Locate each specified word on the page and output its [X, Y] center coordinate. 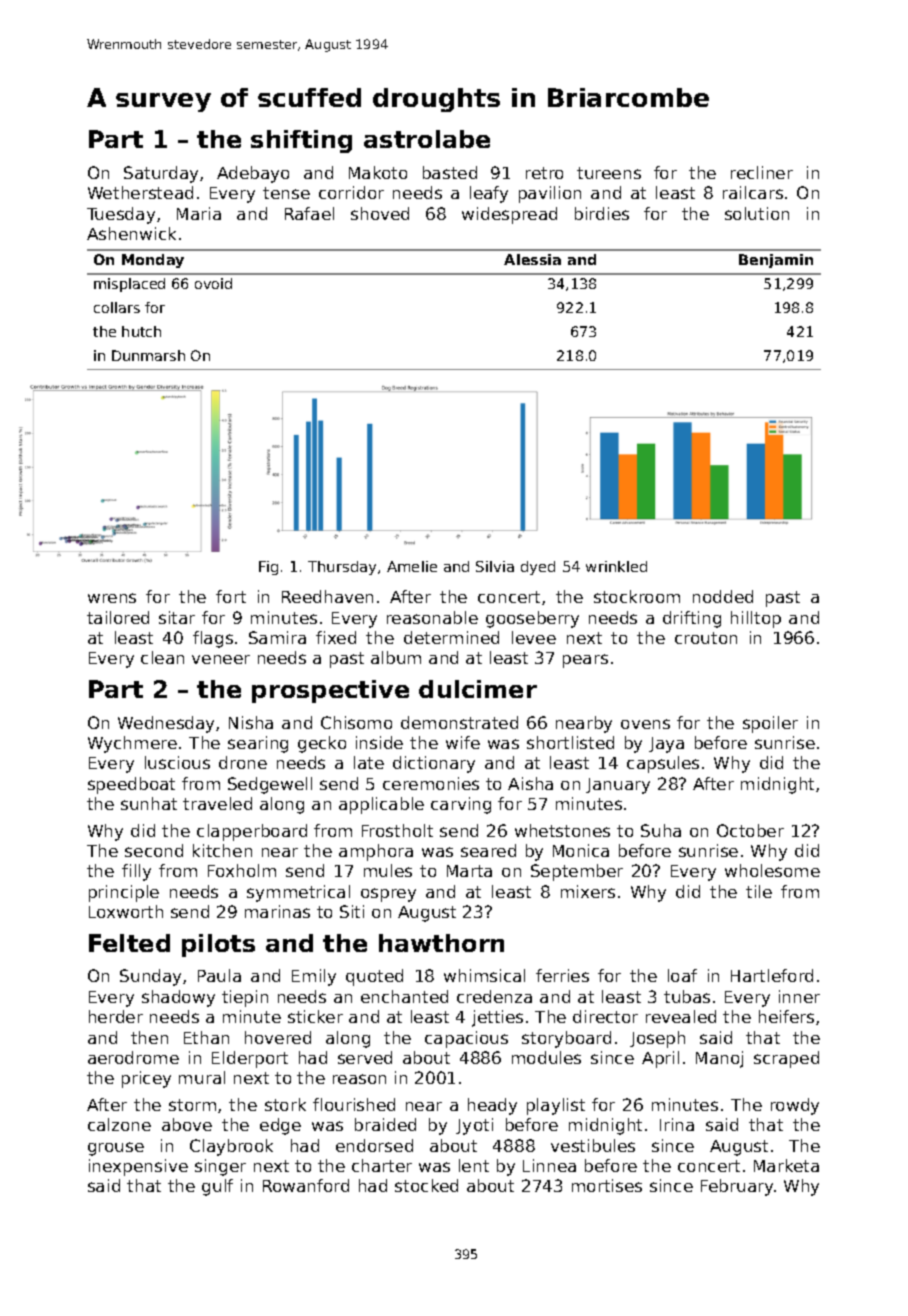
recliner [762, 172]
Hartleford [772, 975]
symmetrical [298, 893]
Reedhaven [327, 596]
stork [285, 1104]
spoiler [770, 724]
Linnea [549, 1165]
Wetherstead [140, 192]
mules [388, 870]
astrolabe [427, 139]
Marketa [786, 1165]
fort [231, 596]
